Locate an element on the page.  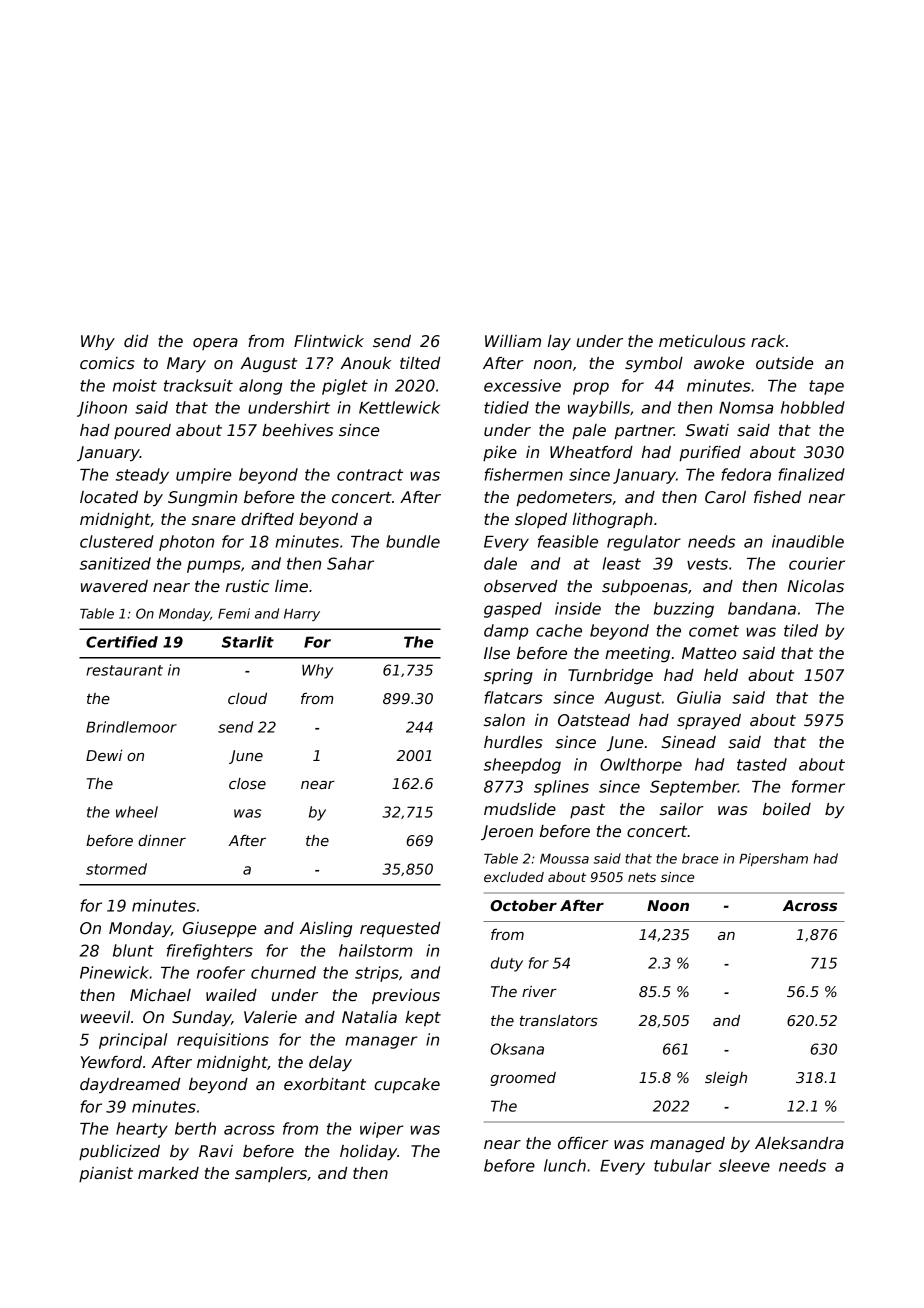
pianist is located at coordinates (106, 1174).
